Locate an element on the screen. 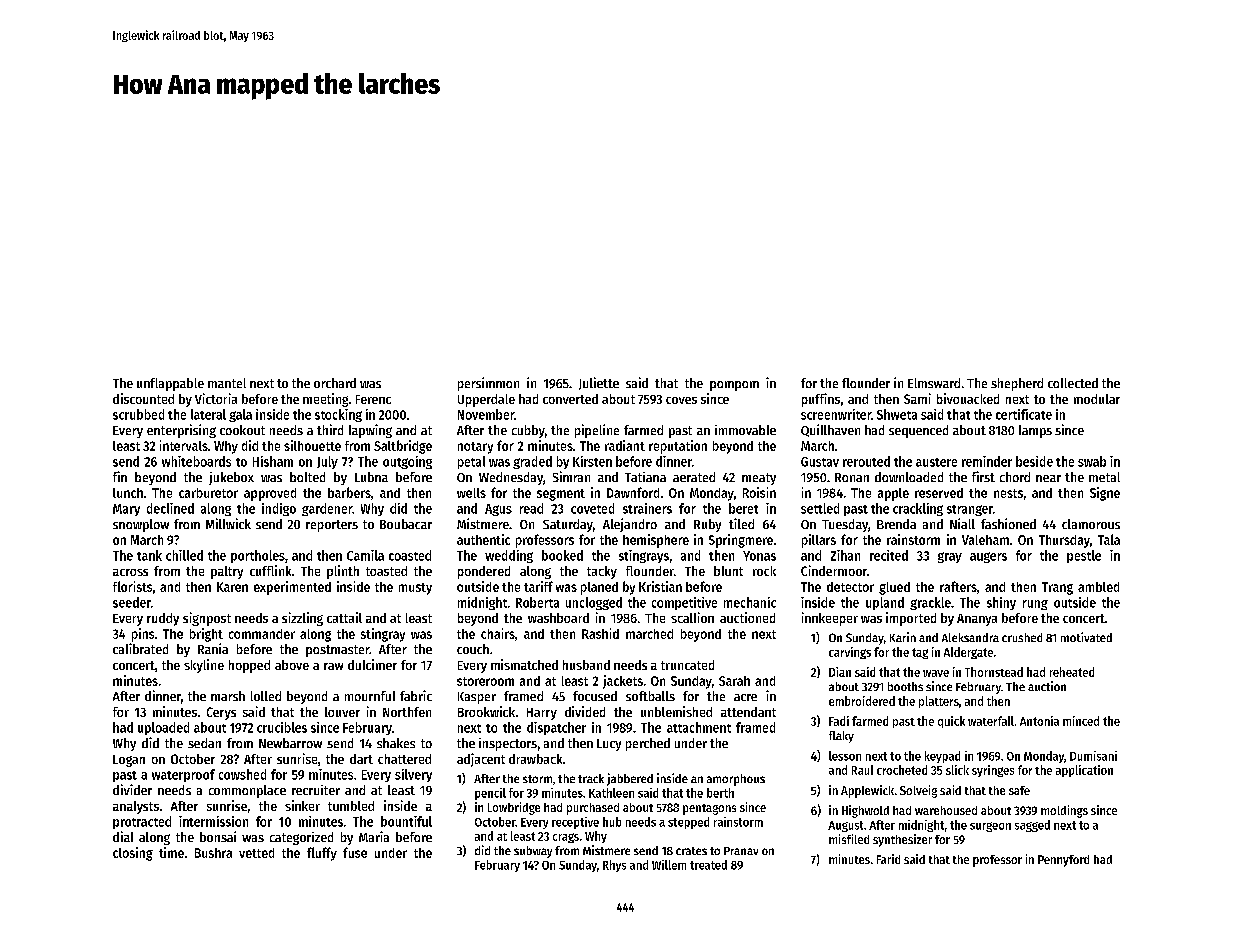 The image size is (1233, 952). Upperdale is located at coordinates (486, 400).
